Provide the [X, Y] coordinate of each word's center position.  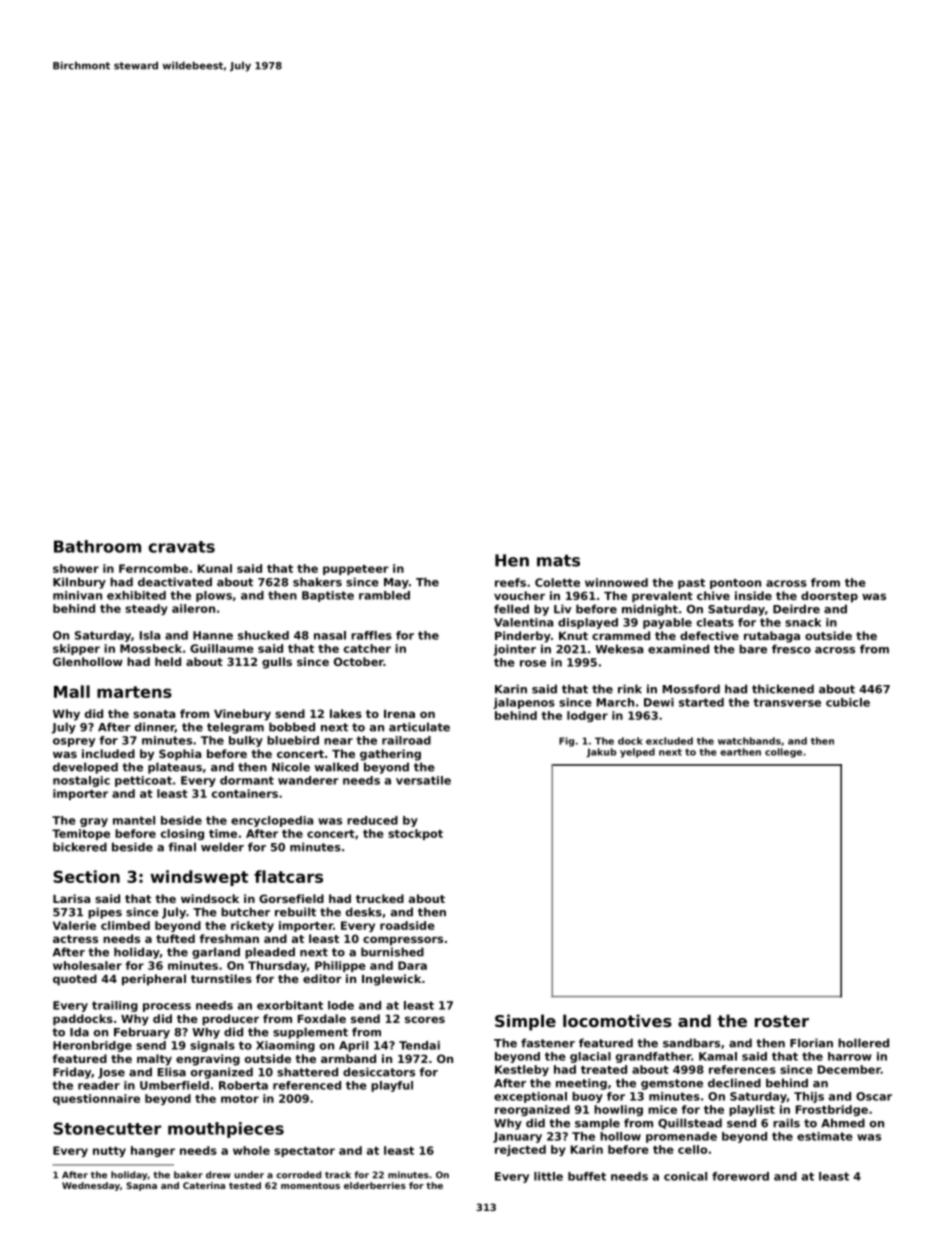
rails [786, 1123]
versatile [423, 780]
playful [392, 1086]
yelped [637, 753]
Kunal [215, 568]
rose [533, 663]
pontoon [735, 584]
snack [803, 622]
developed [85, 768]
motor [240, 1099]
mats [558, 561]
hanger [153, 1151]
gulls [277, 663]
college [783, 753]
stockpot [415, 834]
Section [86, 876]
